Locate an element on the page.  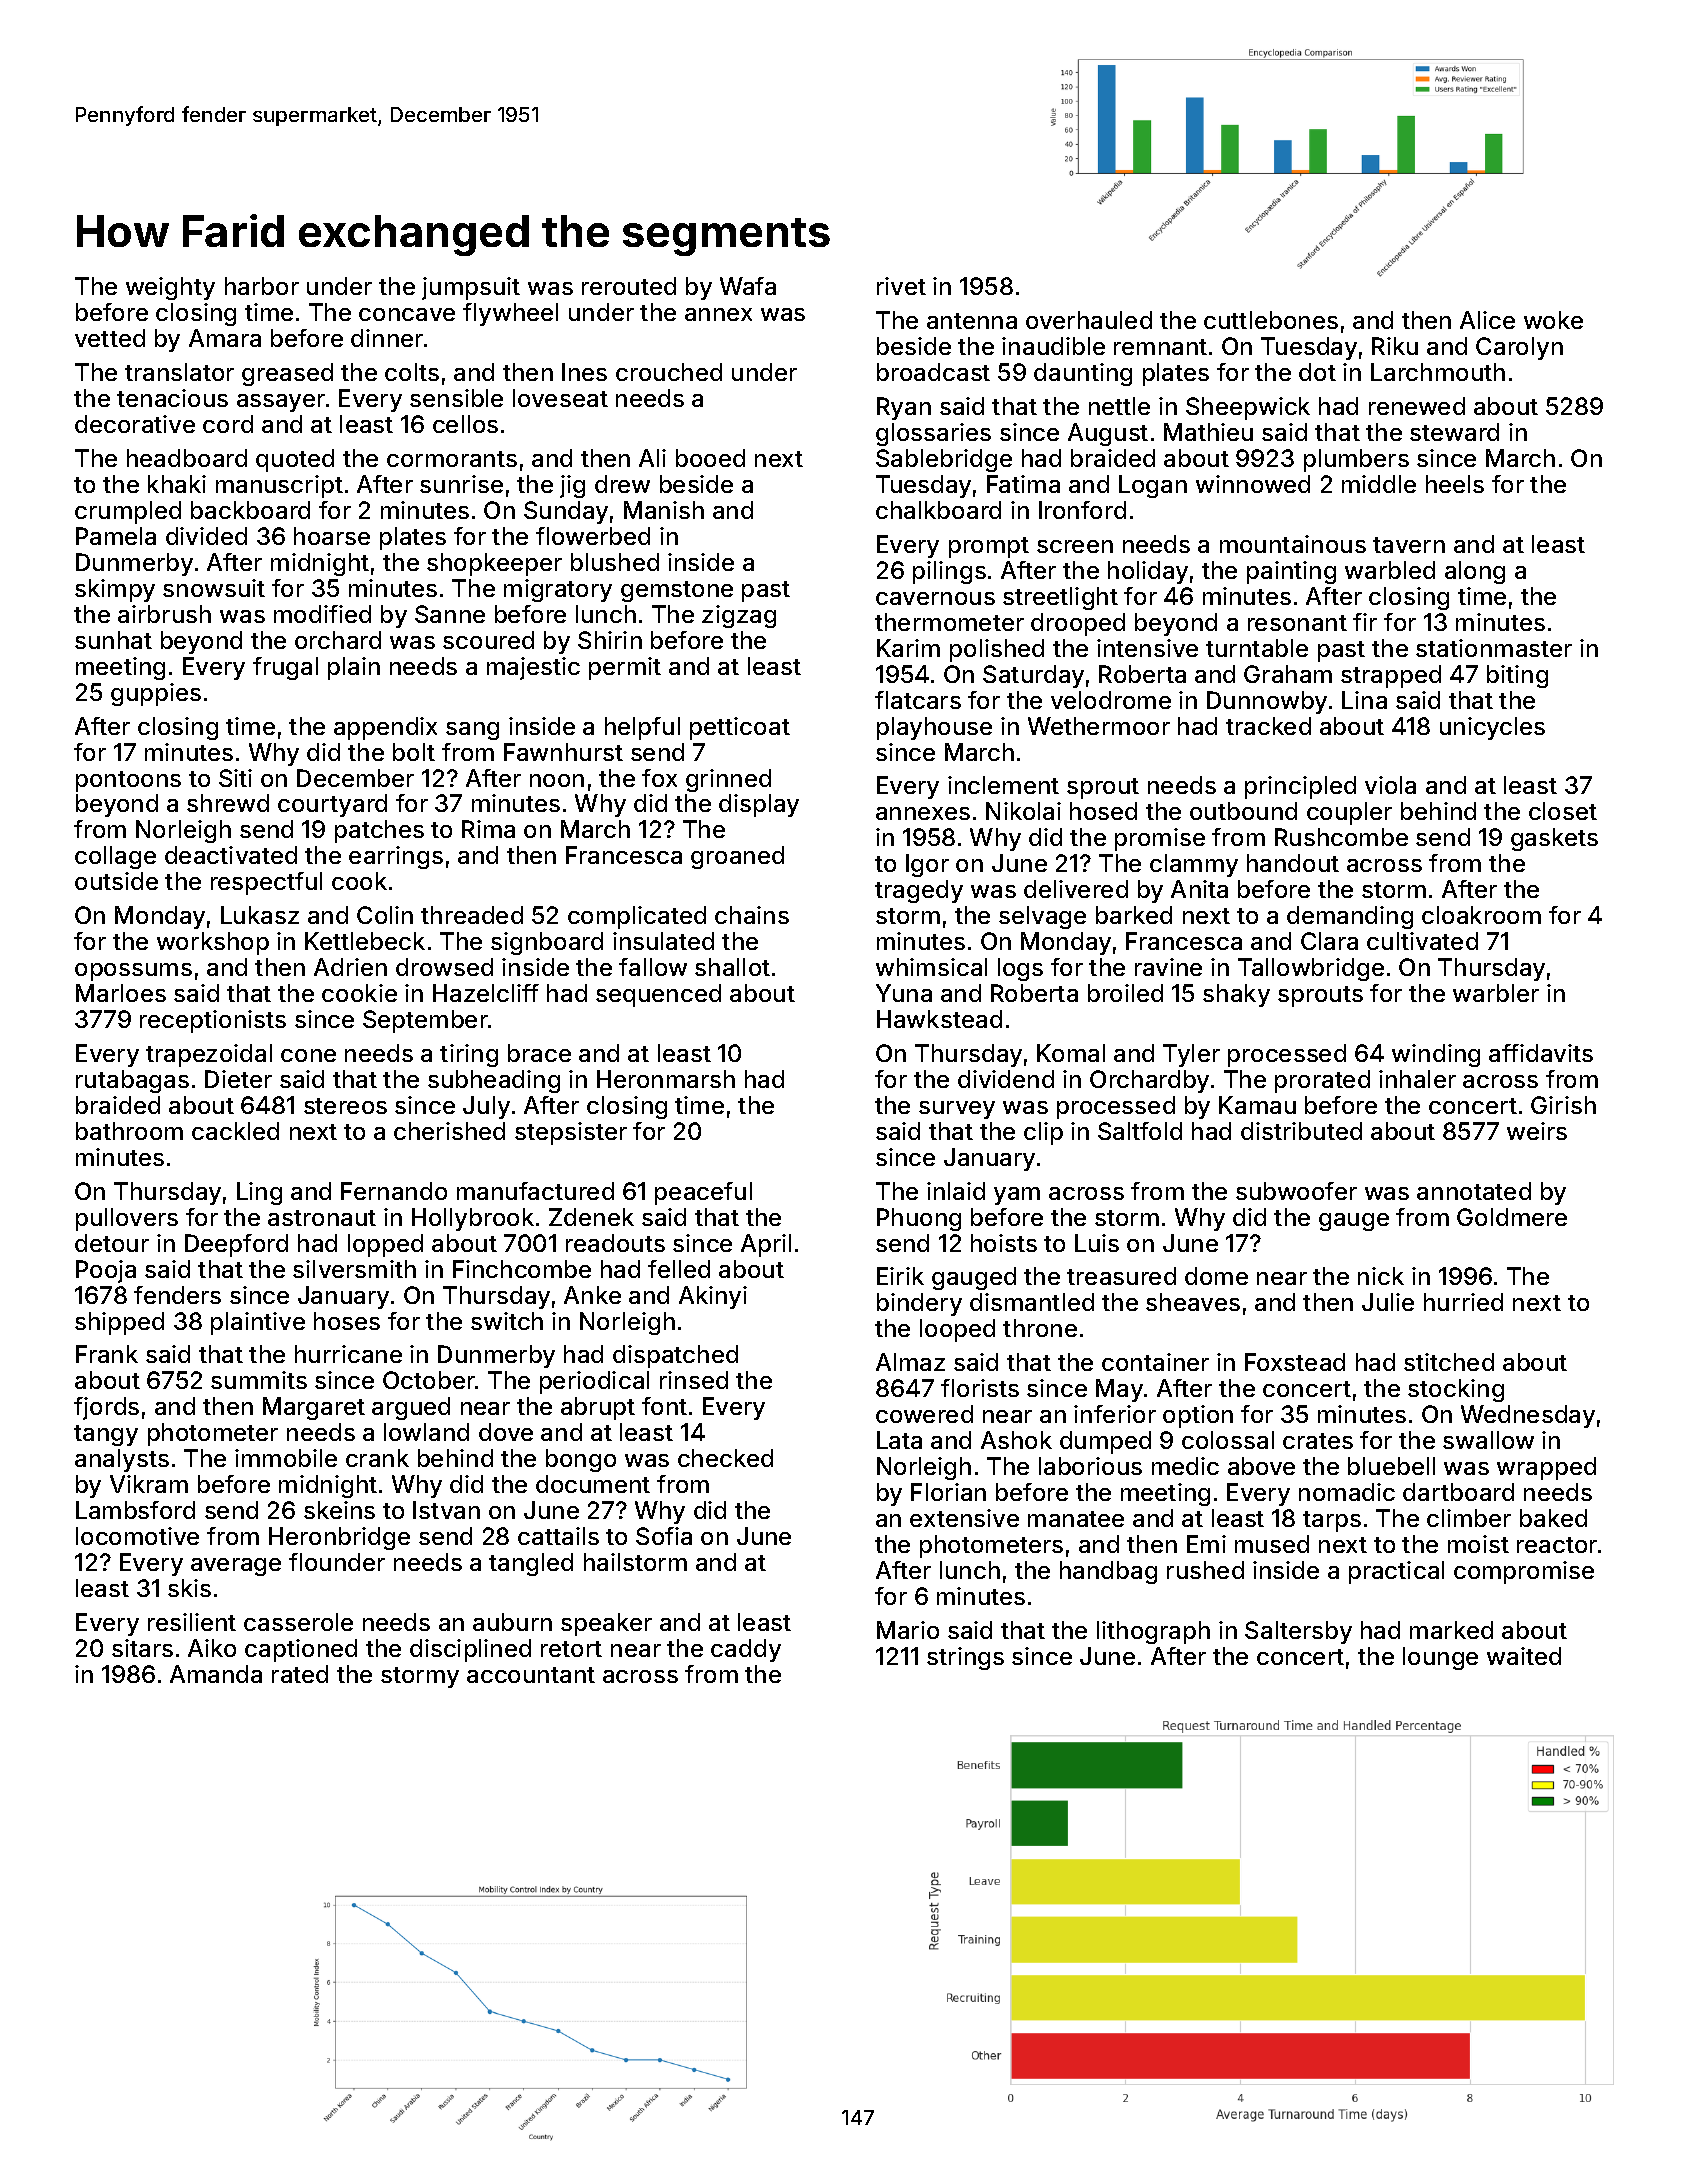
Marloes is located at coordinates (121, 993).
